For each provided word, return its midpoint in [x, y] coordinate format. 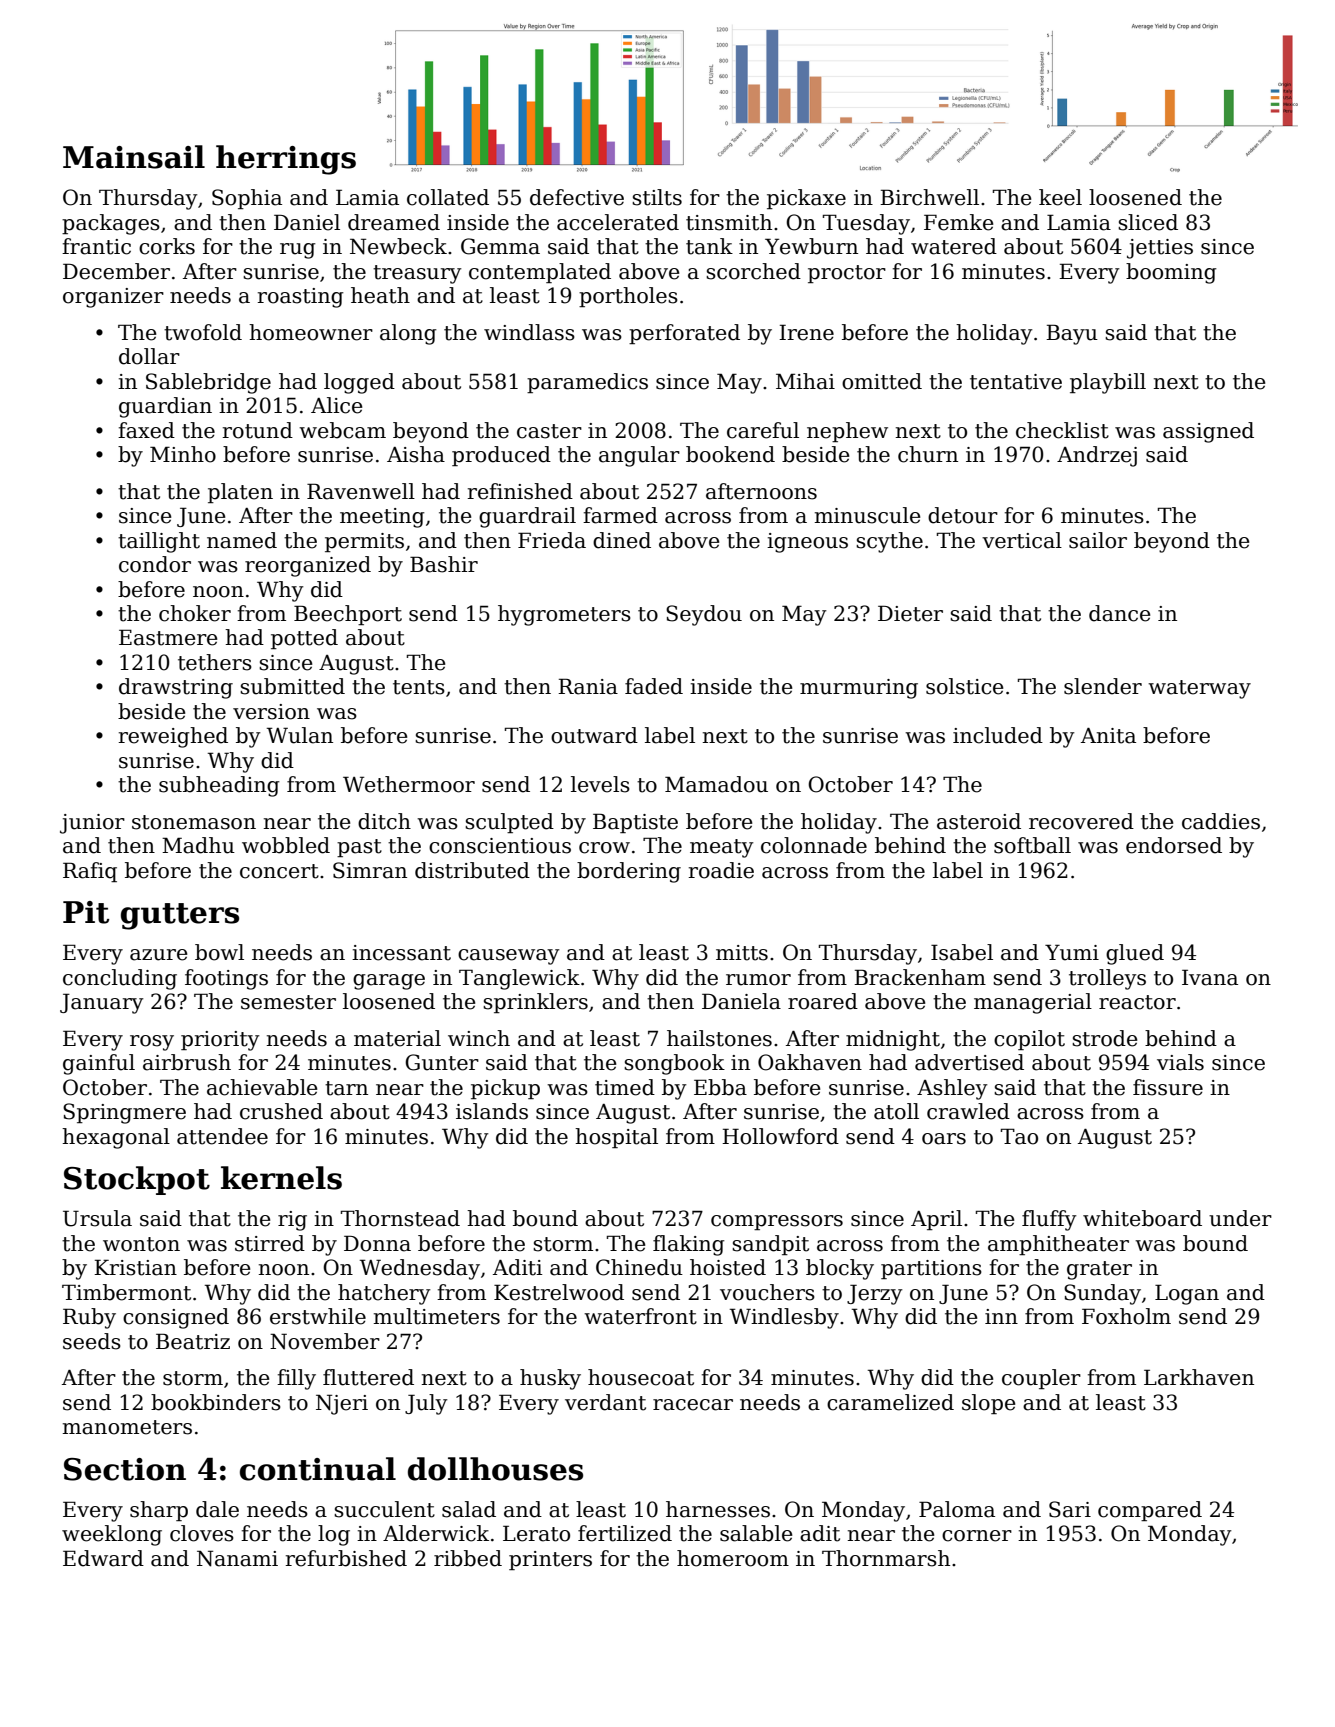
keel [1060, 197]
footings [226, 979]
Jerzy [875, 1294]
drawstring [176, 688]
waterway [1199, 689]
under [1240, 1218]
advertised [969, 1062]
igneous [807, 543]
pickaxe [806, 199]
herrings [286, 160]
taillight [159, 542]
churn [928, 454]
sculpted [509, 823]
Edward [103, 1558]
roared [823, 1001]
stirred [270, 1243]
